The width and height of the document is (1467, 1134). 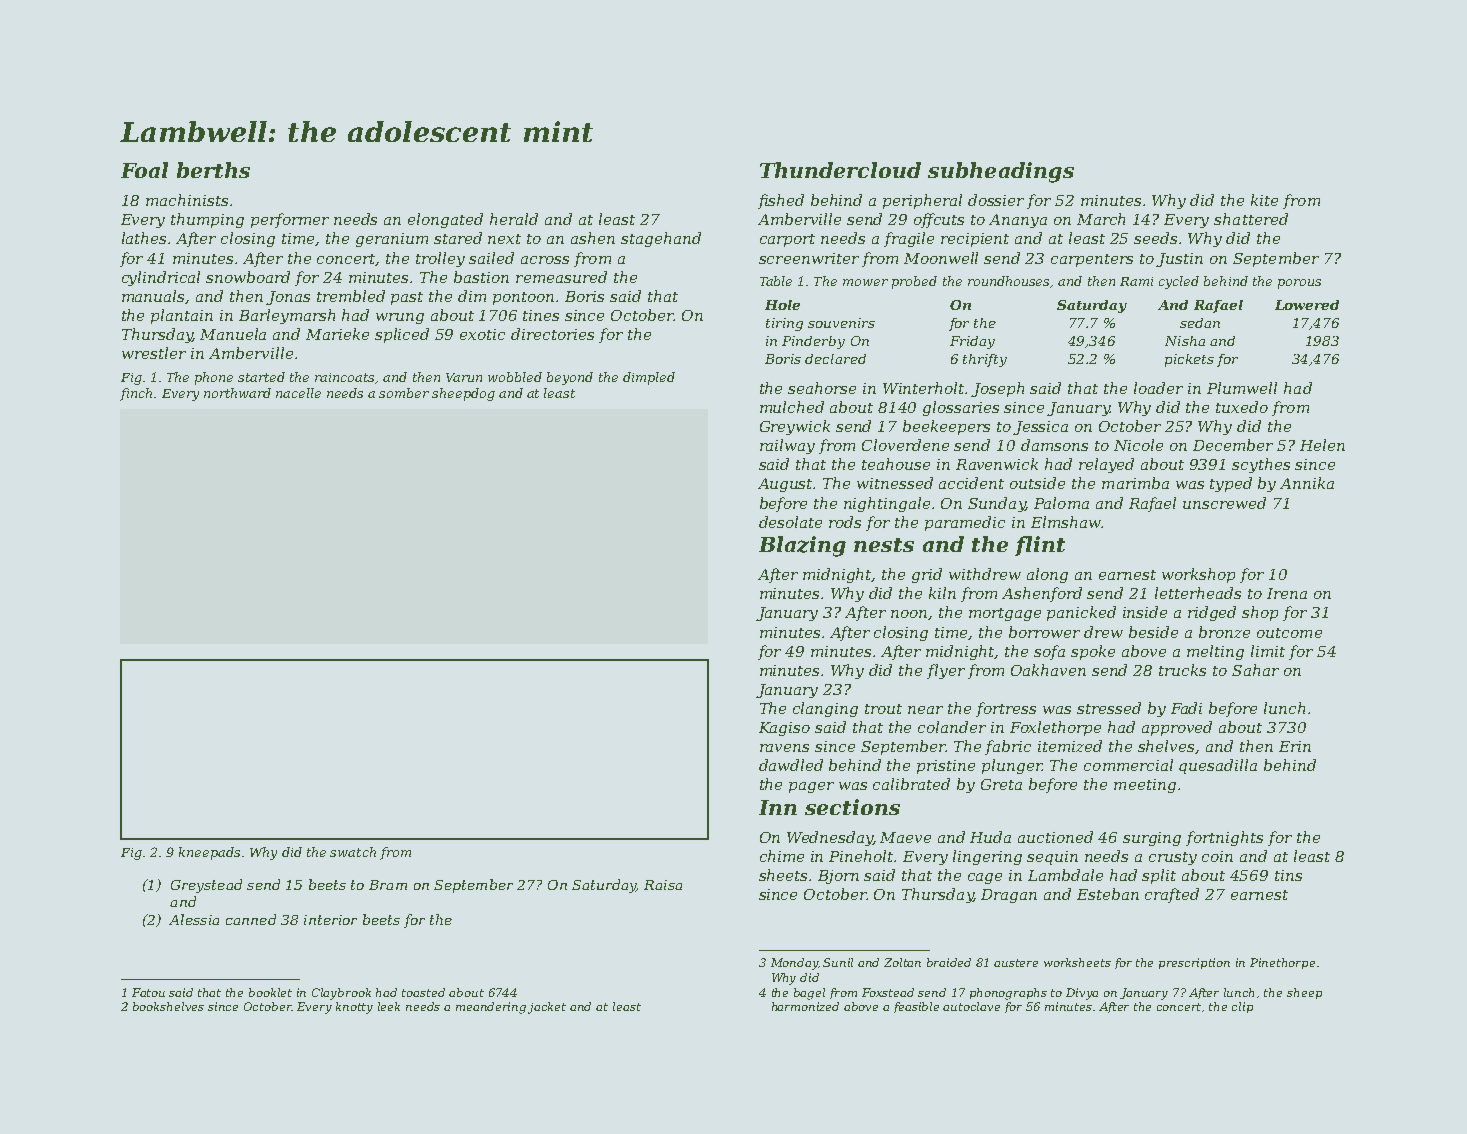 What do you see at coordinates (909, 614) in the document?
I see `noon` at bounding box center [909, 614].
